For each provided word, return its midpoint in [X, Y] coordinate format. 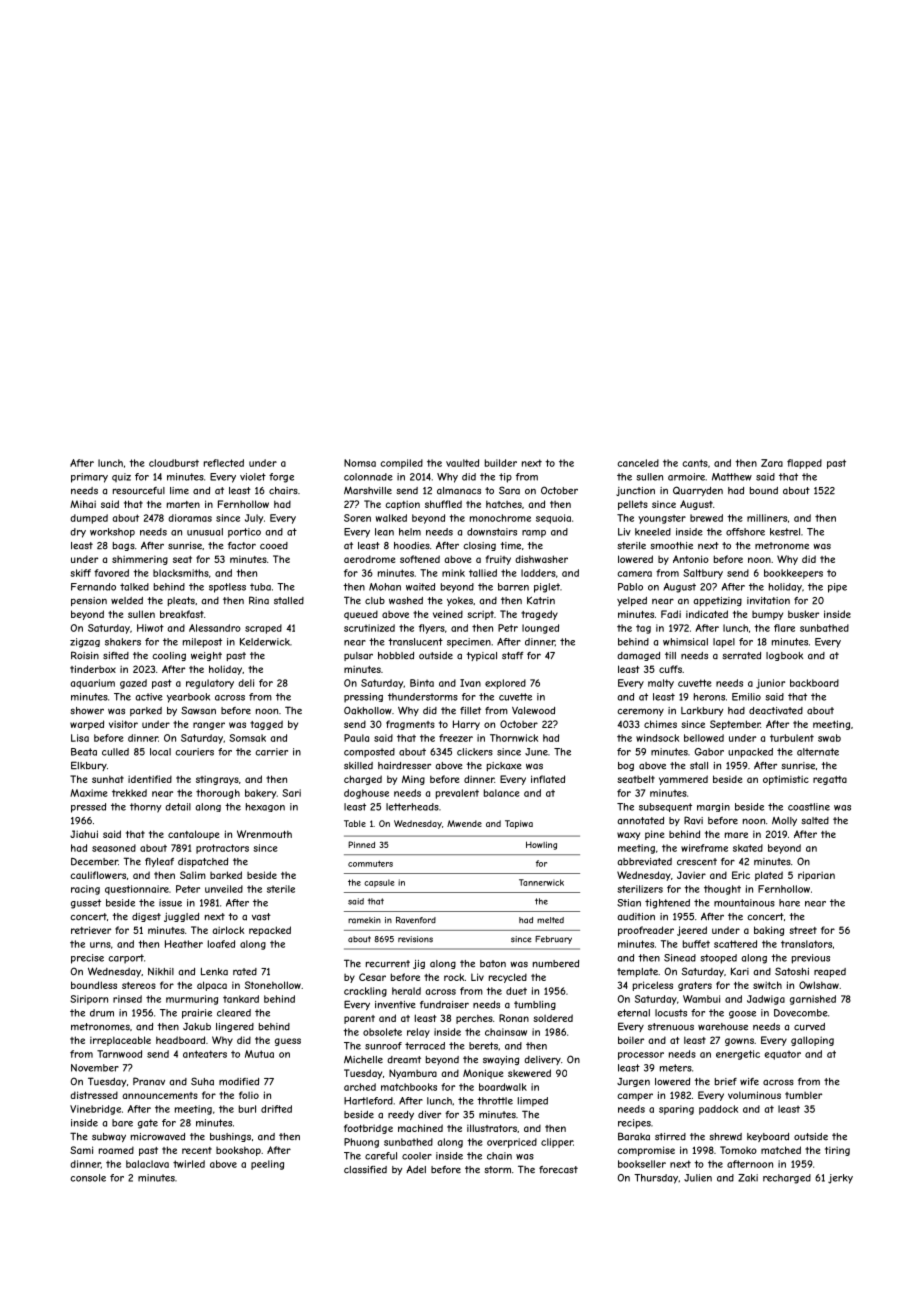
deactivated [776, 711]
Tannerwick [541, 882]
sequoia [553, 519]
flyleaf [159, 862]
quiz [121, 477]
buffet [696, 944]
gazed [133, 684]
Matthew [732, 477]
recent [197, 1150]
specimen [469, 643]
